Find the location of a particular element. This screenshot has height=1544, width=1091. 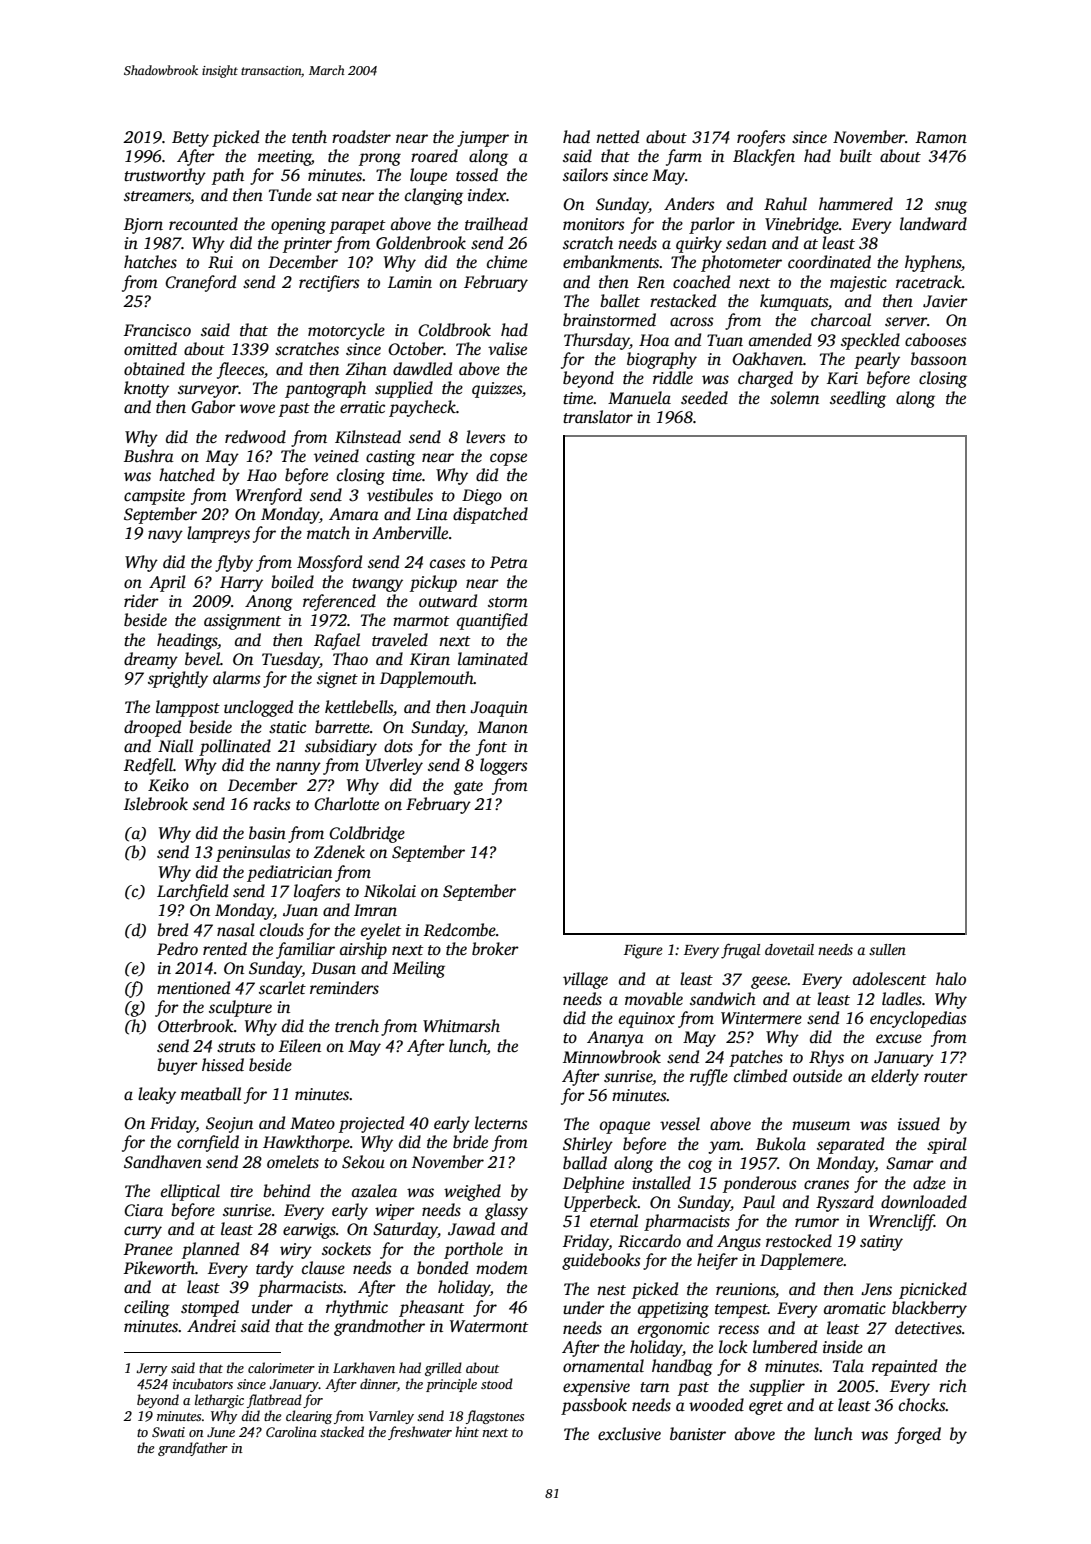

bred is located at coordinates (172, 930).
